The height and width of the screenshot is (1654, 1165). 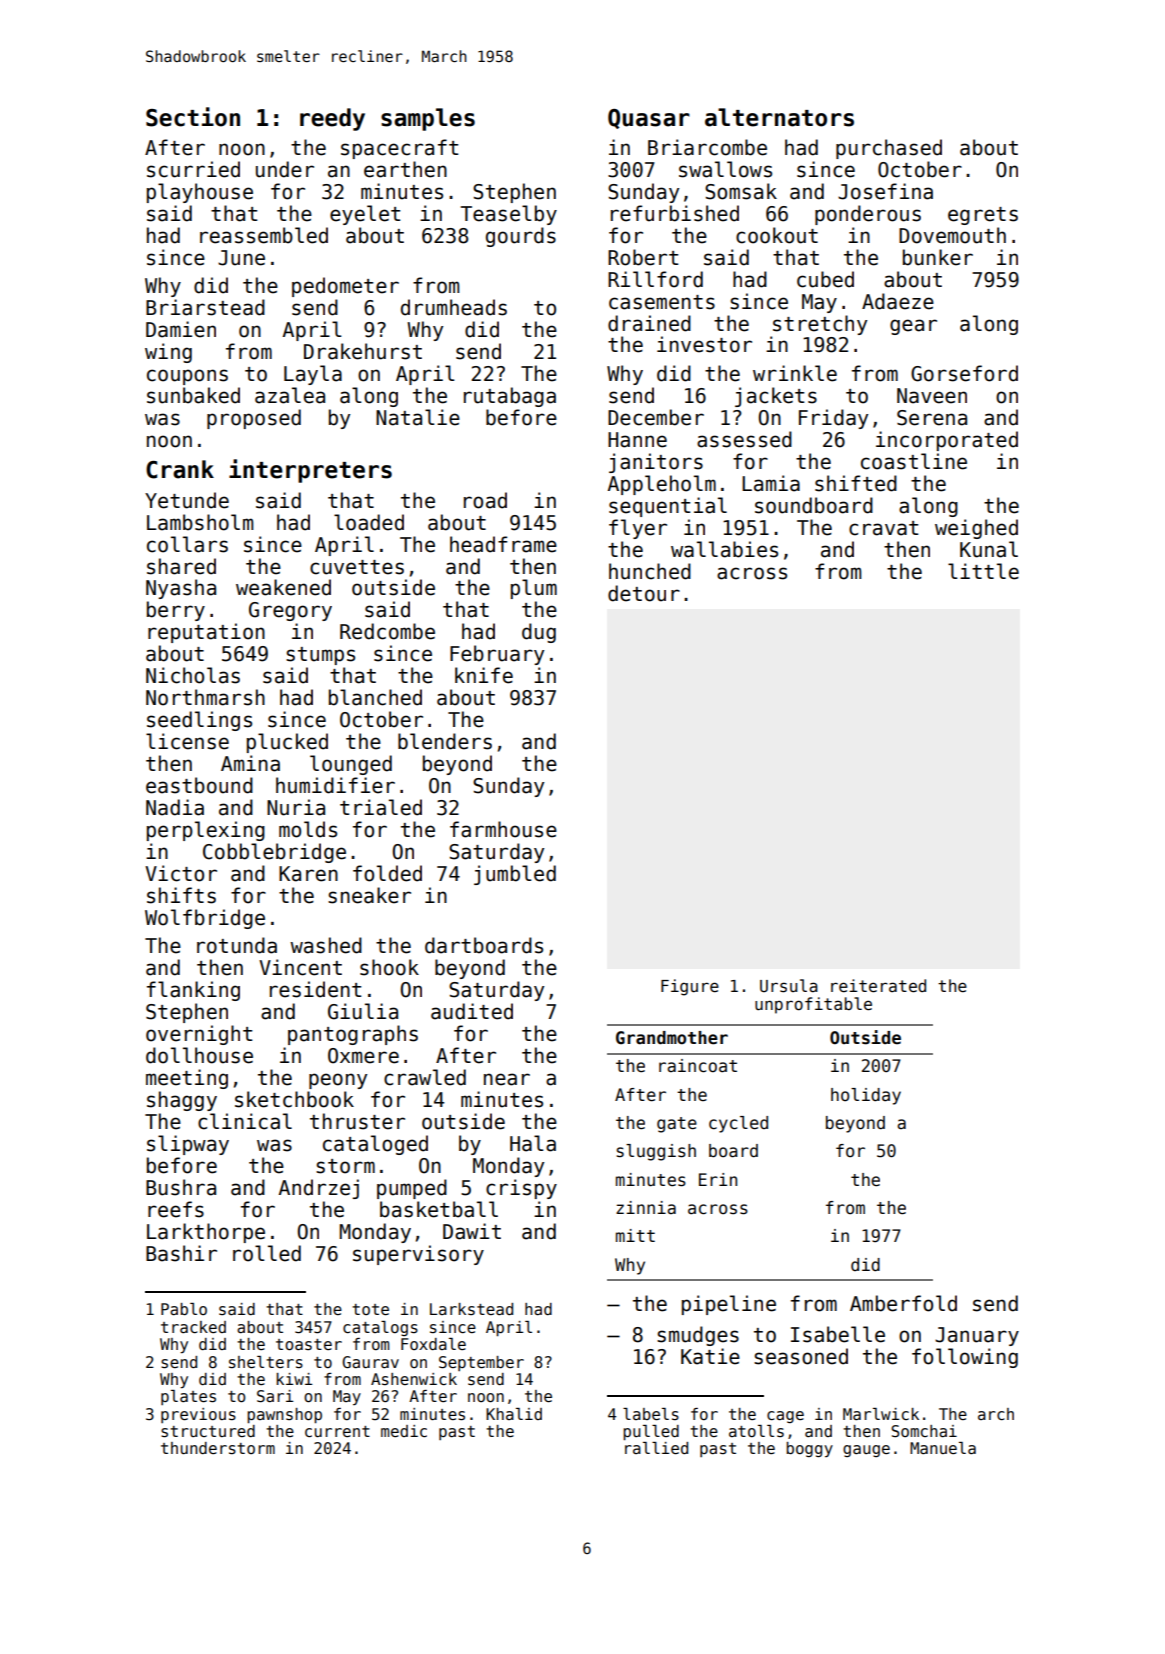 I want to click on Gorseford, so click(x=964, y=373).
